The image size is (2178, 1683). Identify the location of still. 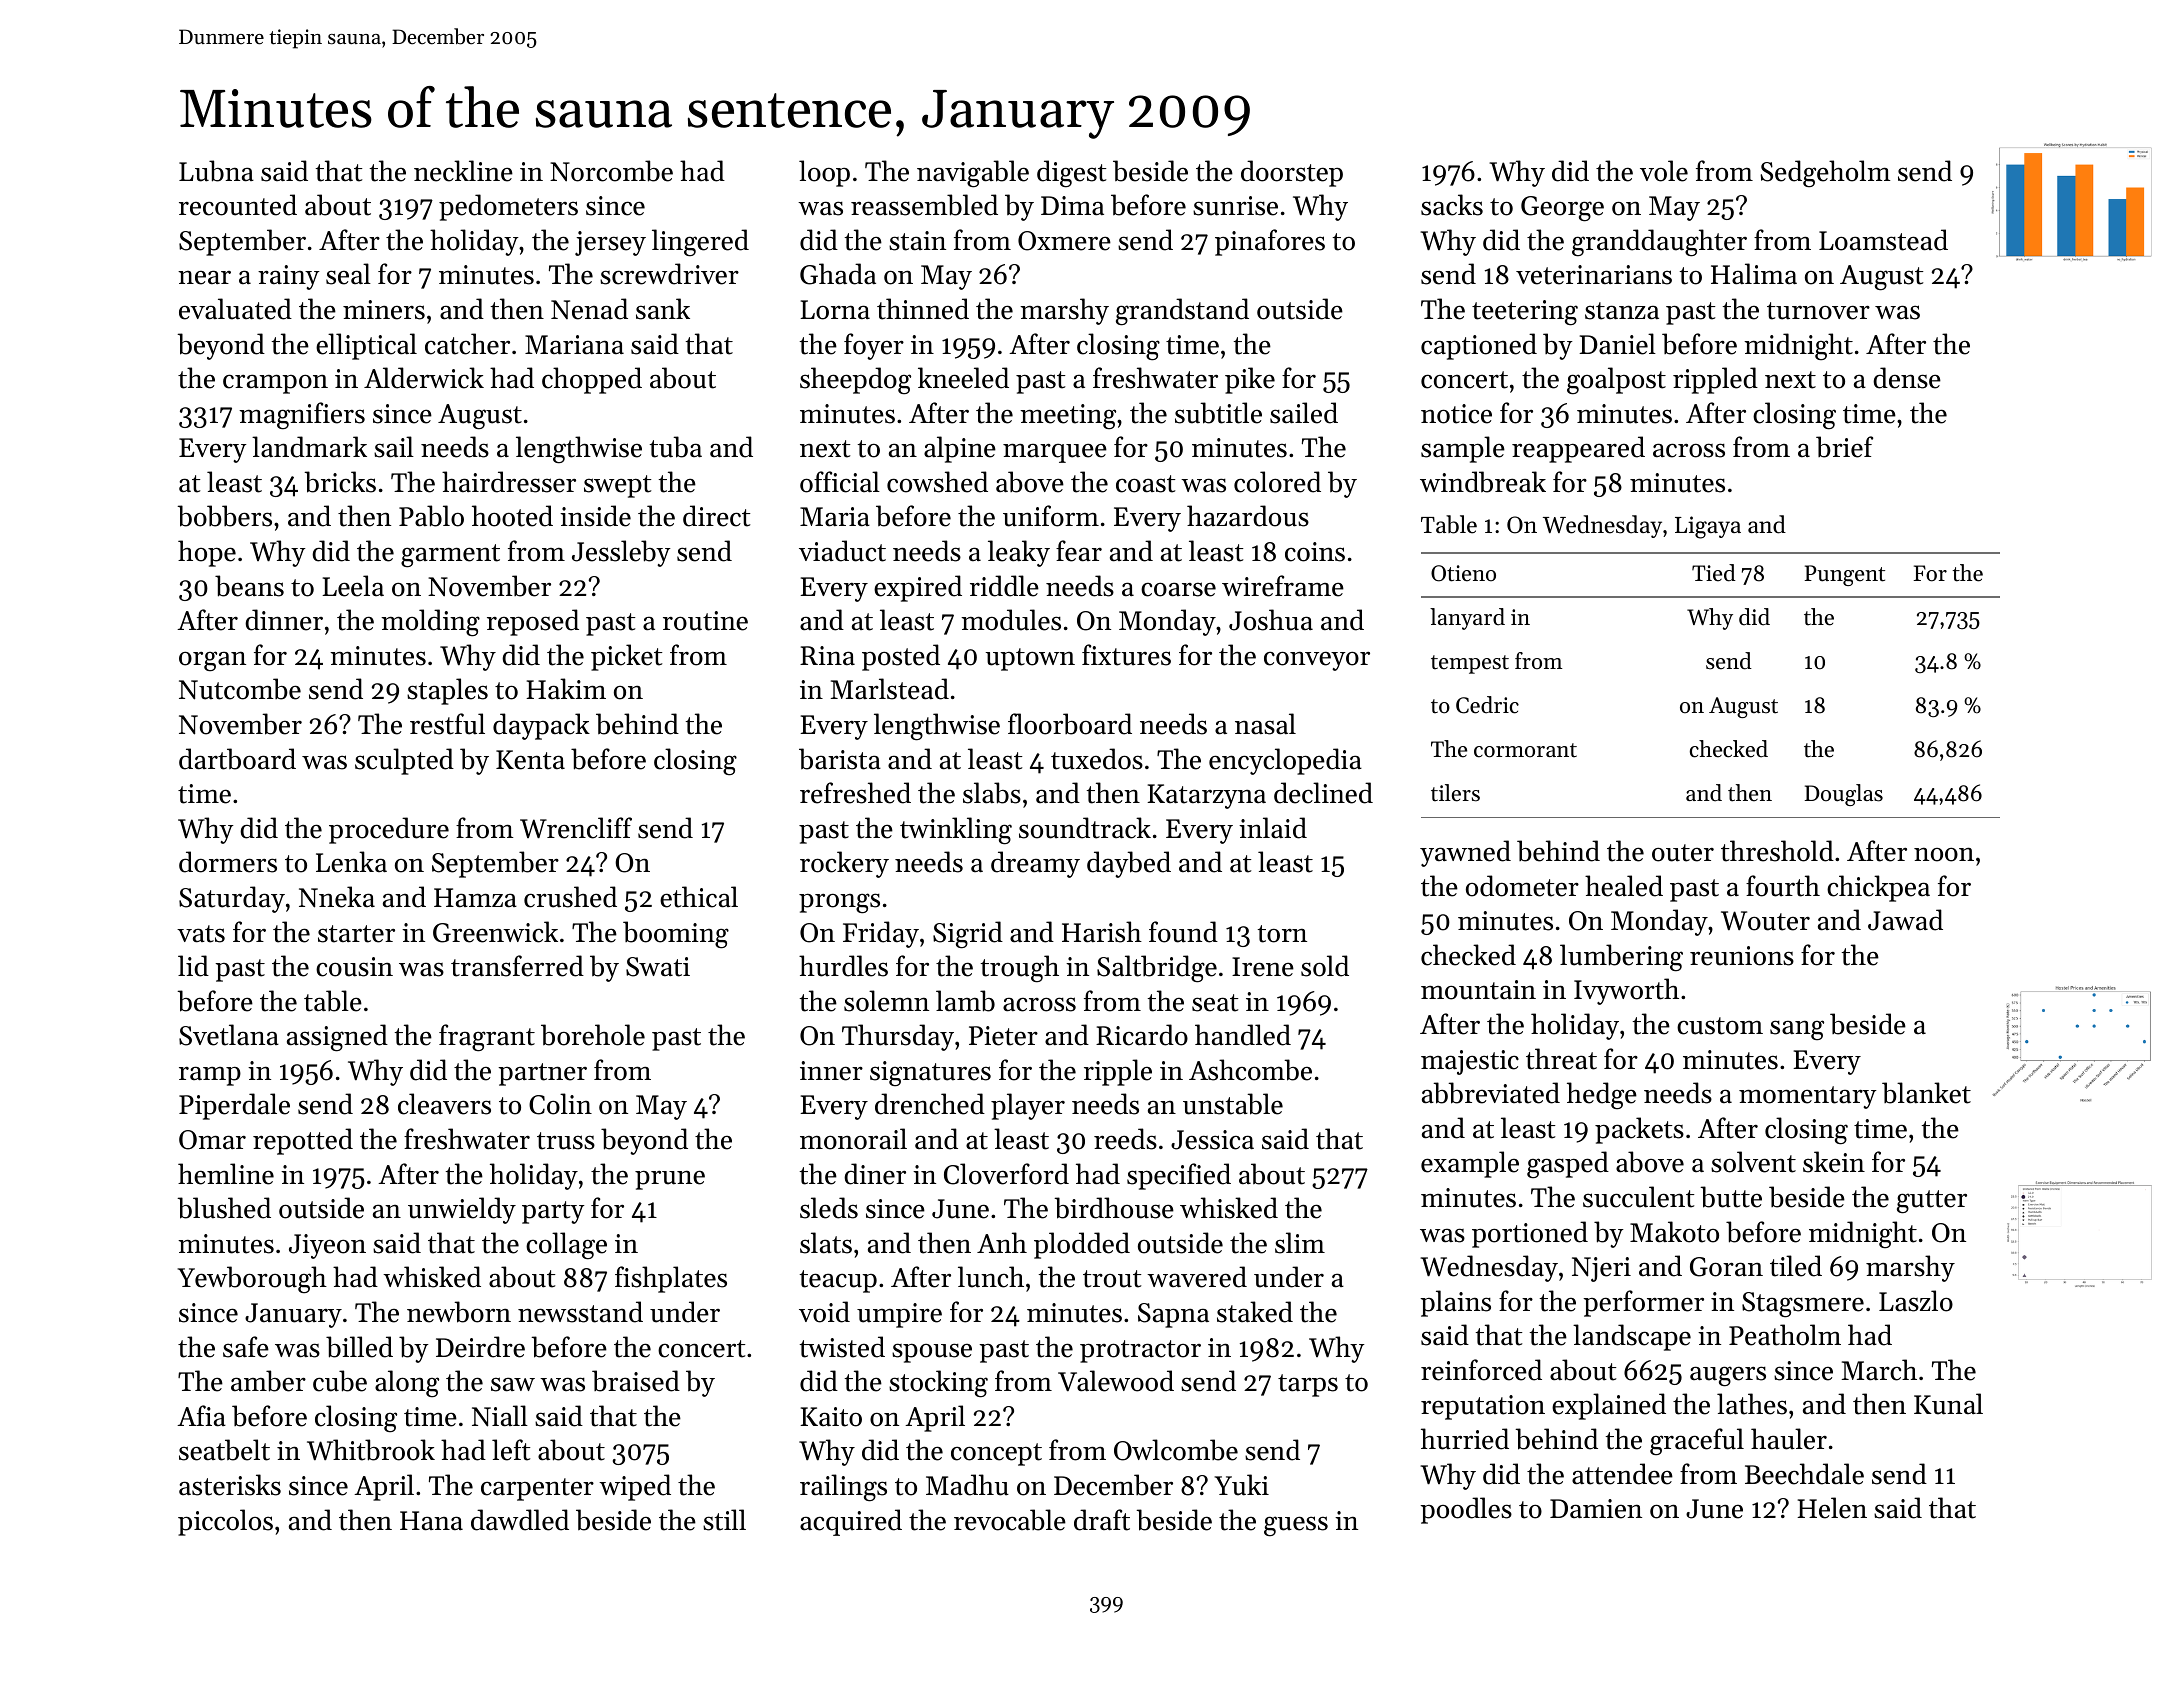
(724, 1520).
